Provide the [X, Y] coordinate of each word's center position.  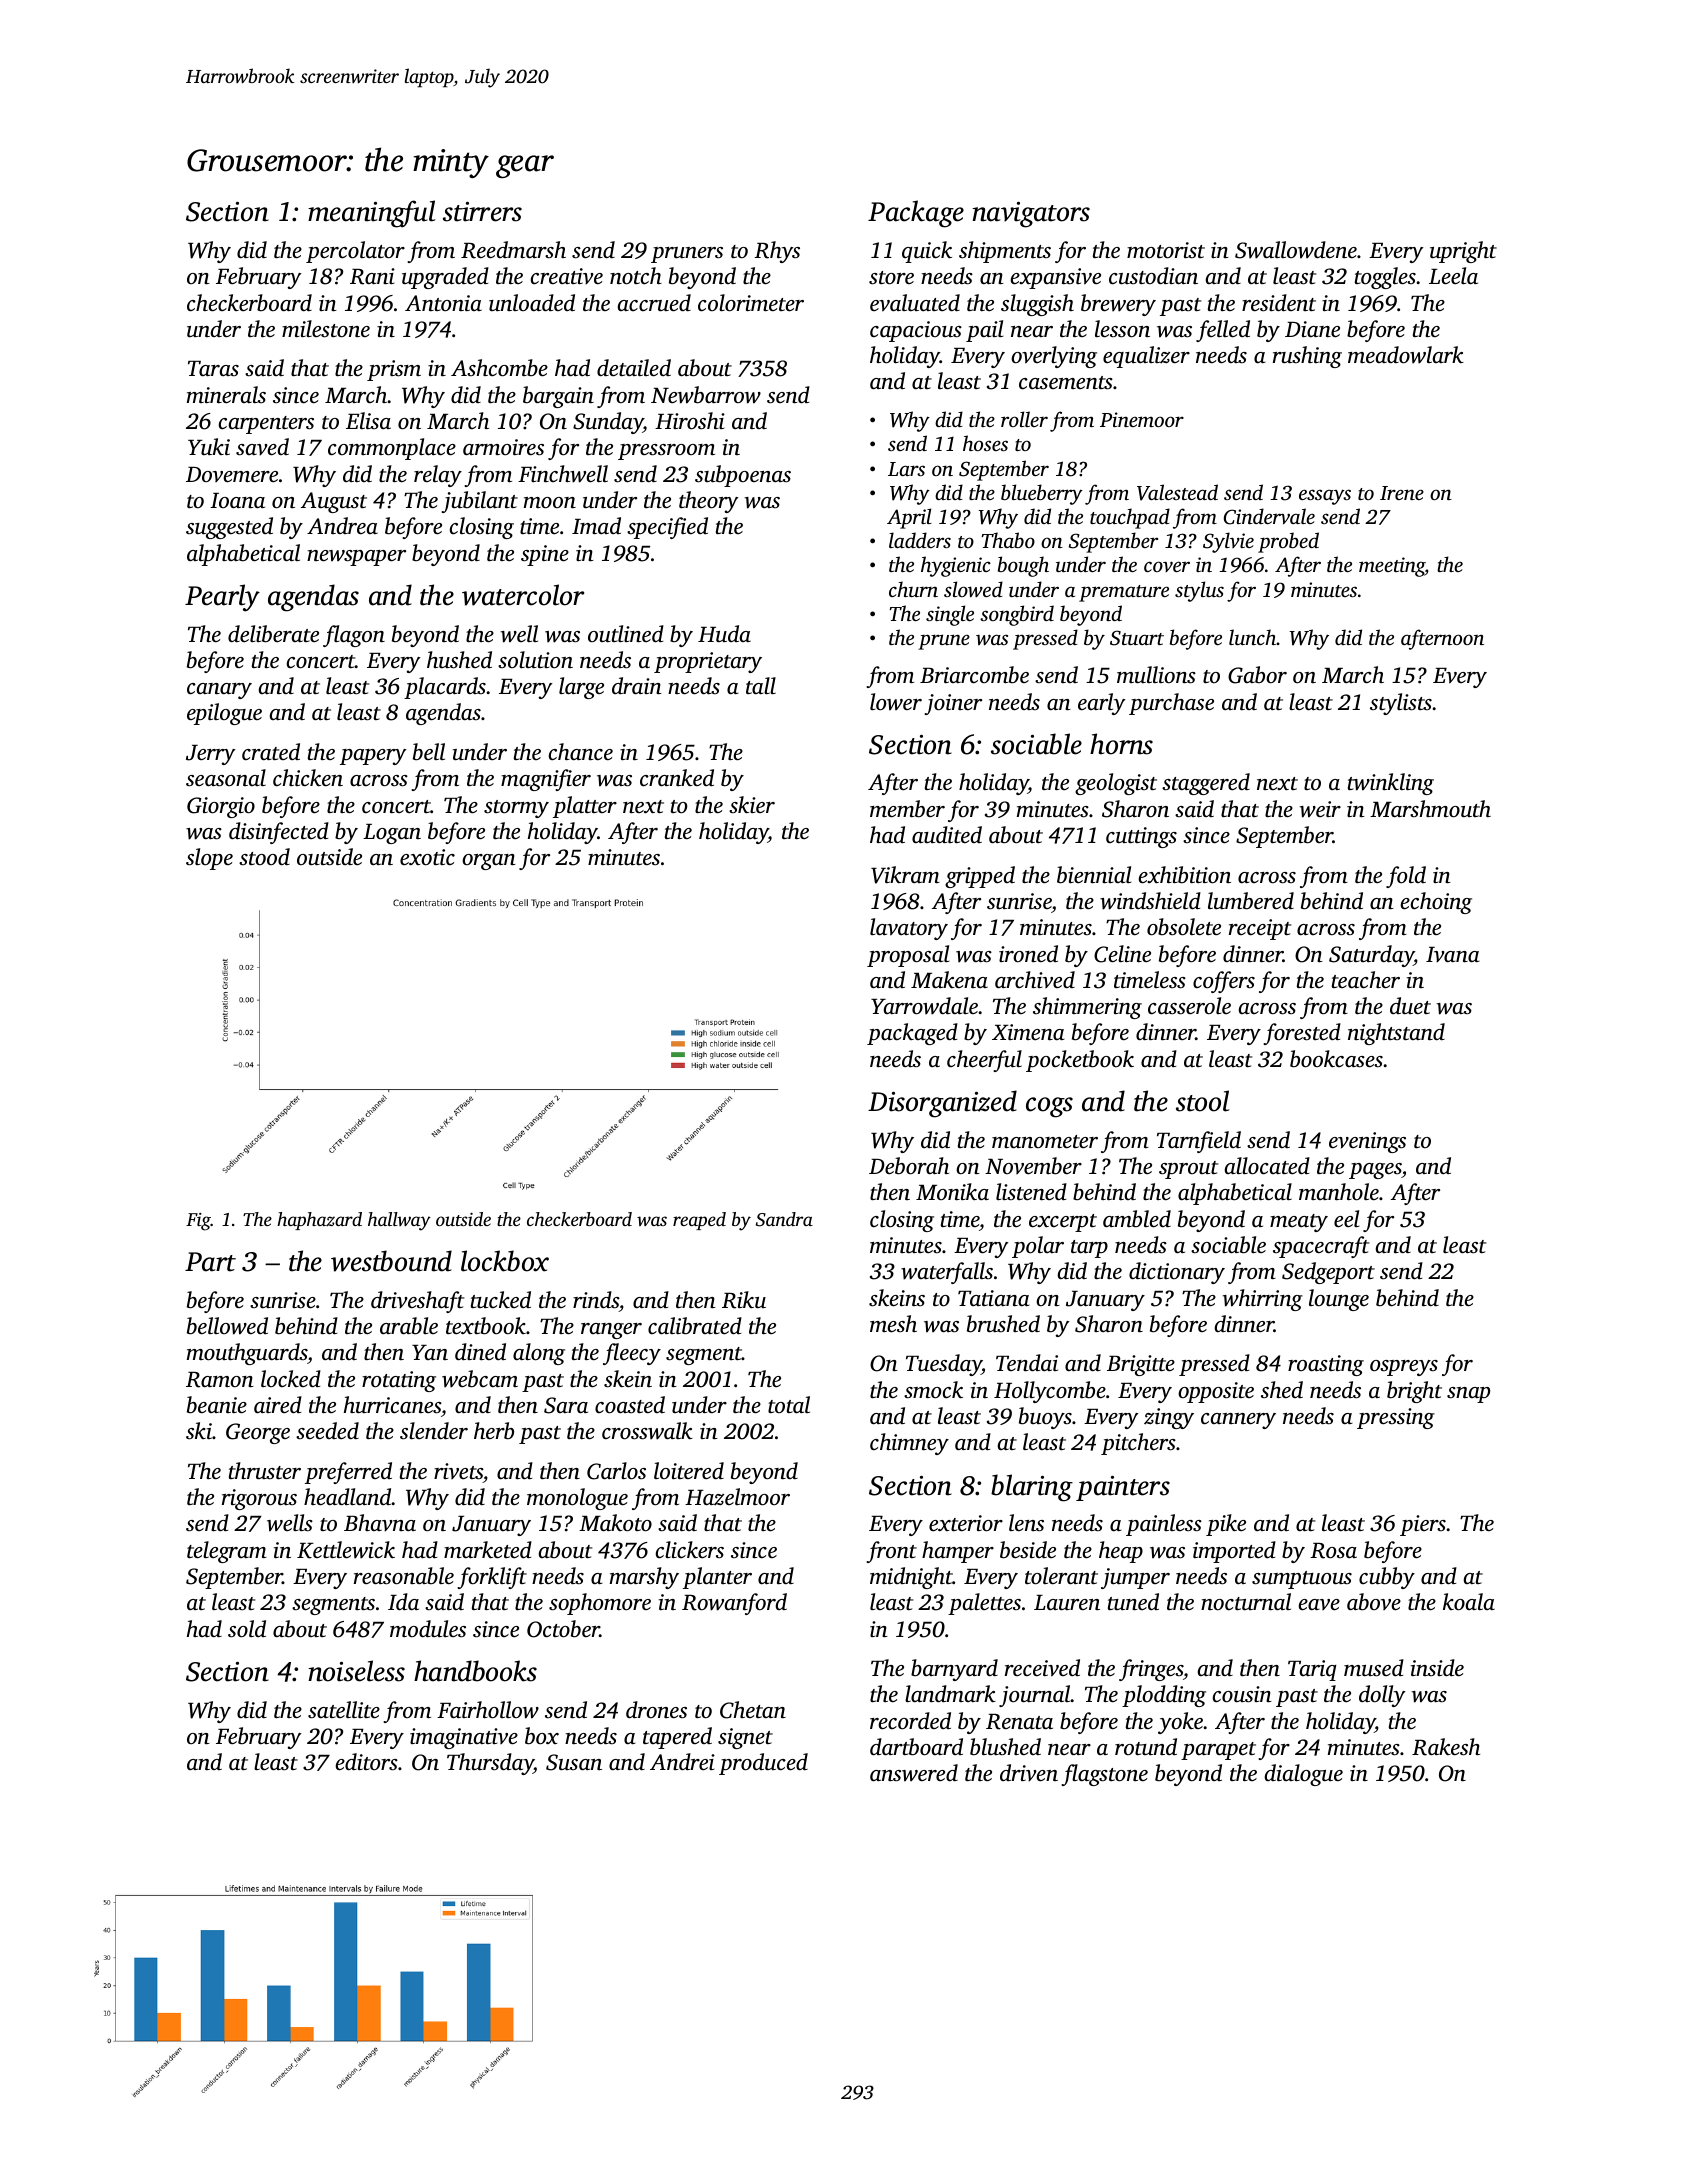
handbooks [475, 1671]
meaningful [371, 214]
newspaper [356, 558]
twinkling [1391, 784]
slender [434, 1431]
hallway [399, 1221]
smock [933, 1390]
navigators [1031, 215]
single [950, 615]
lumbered [1251, 901]
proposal [908, 956]
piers [1423, 1525]
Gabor [1257, 675]
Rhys [777, 252]
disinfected [279, 833]
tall [761, 685]
